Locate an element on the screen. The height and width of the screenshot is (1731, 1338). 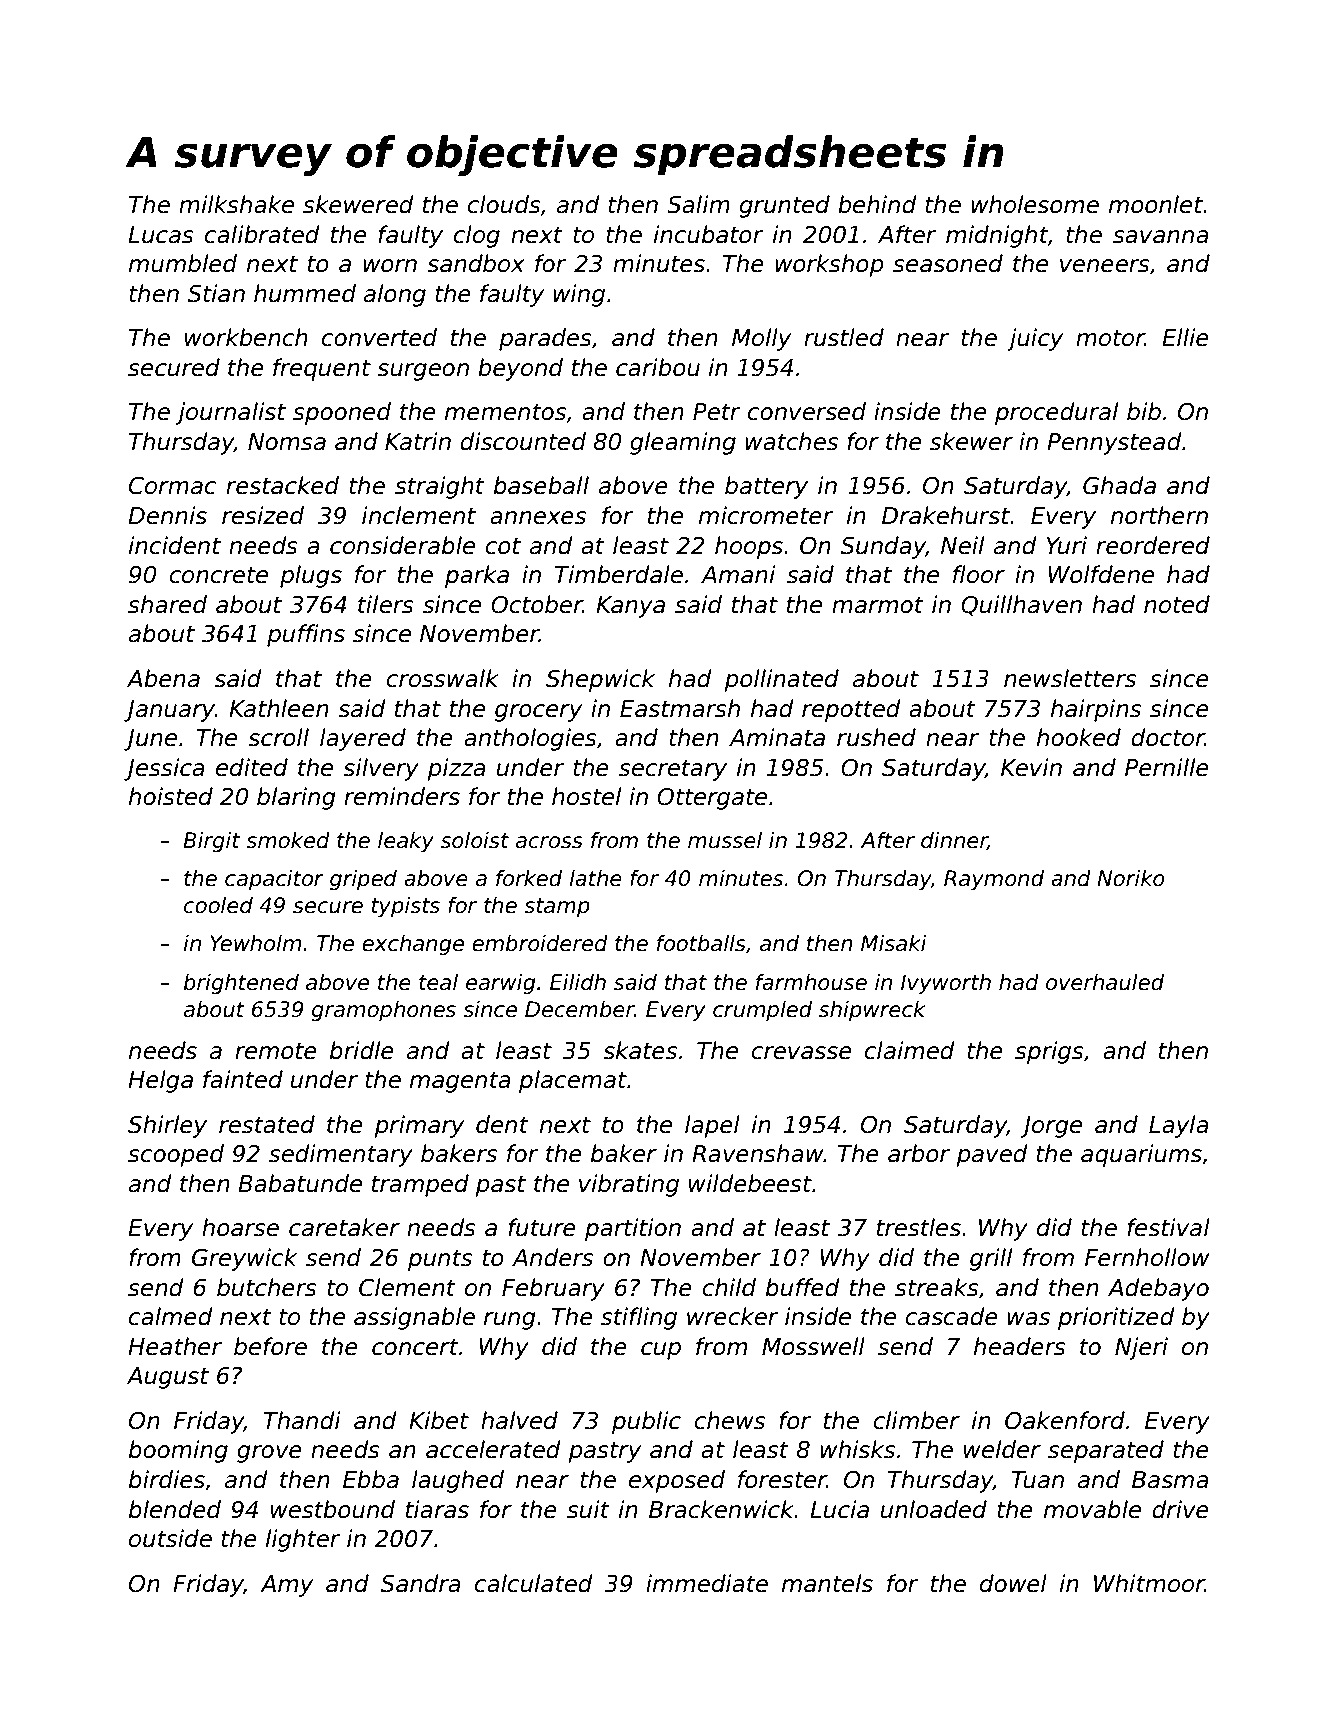
child is located at coordinates (729, 1287).
